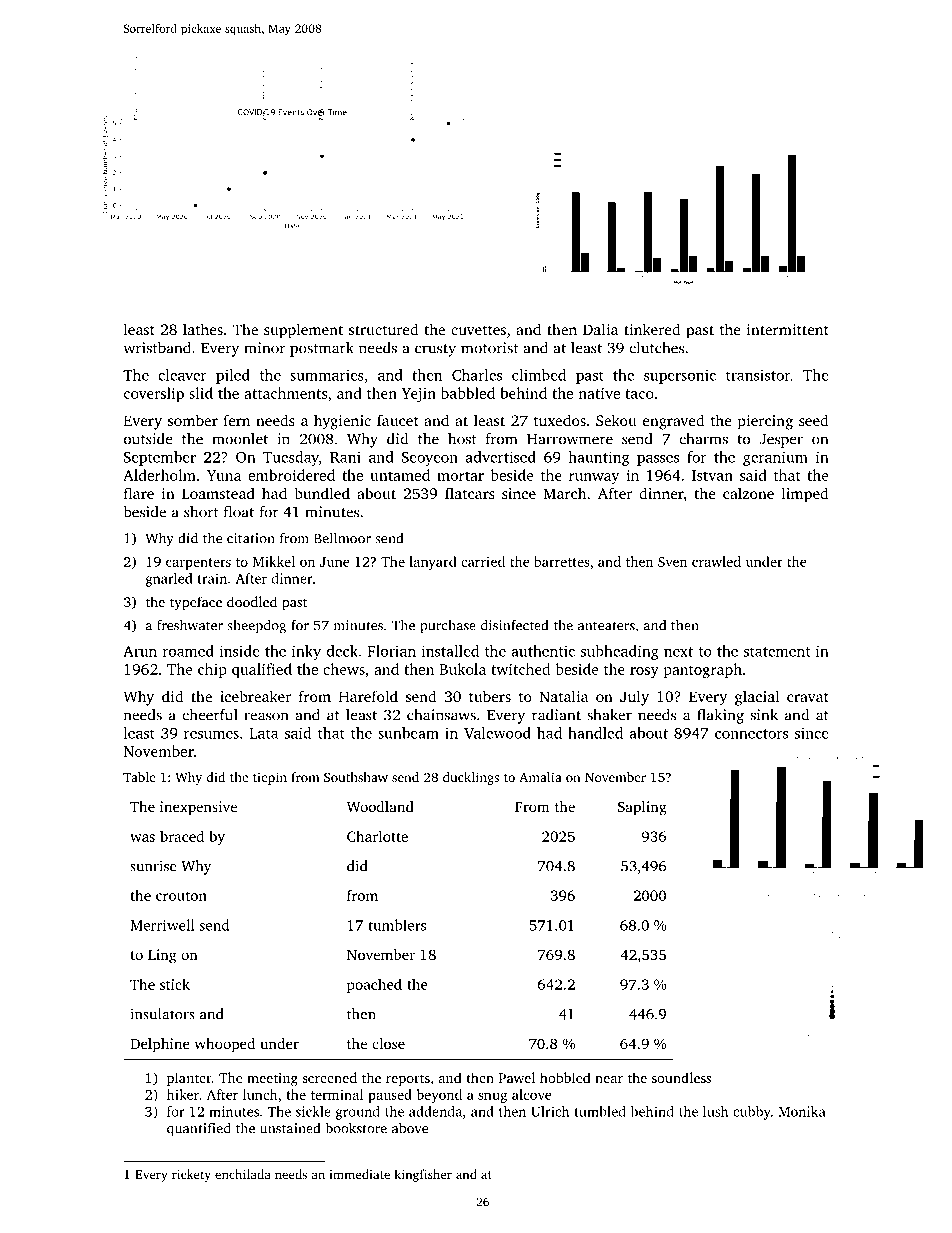  I want to click on tiepin, so click(270, 778).
